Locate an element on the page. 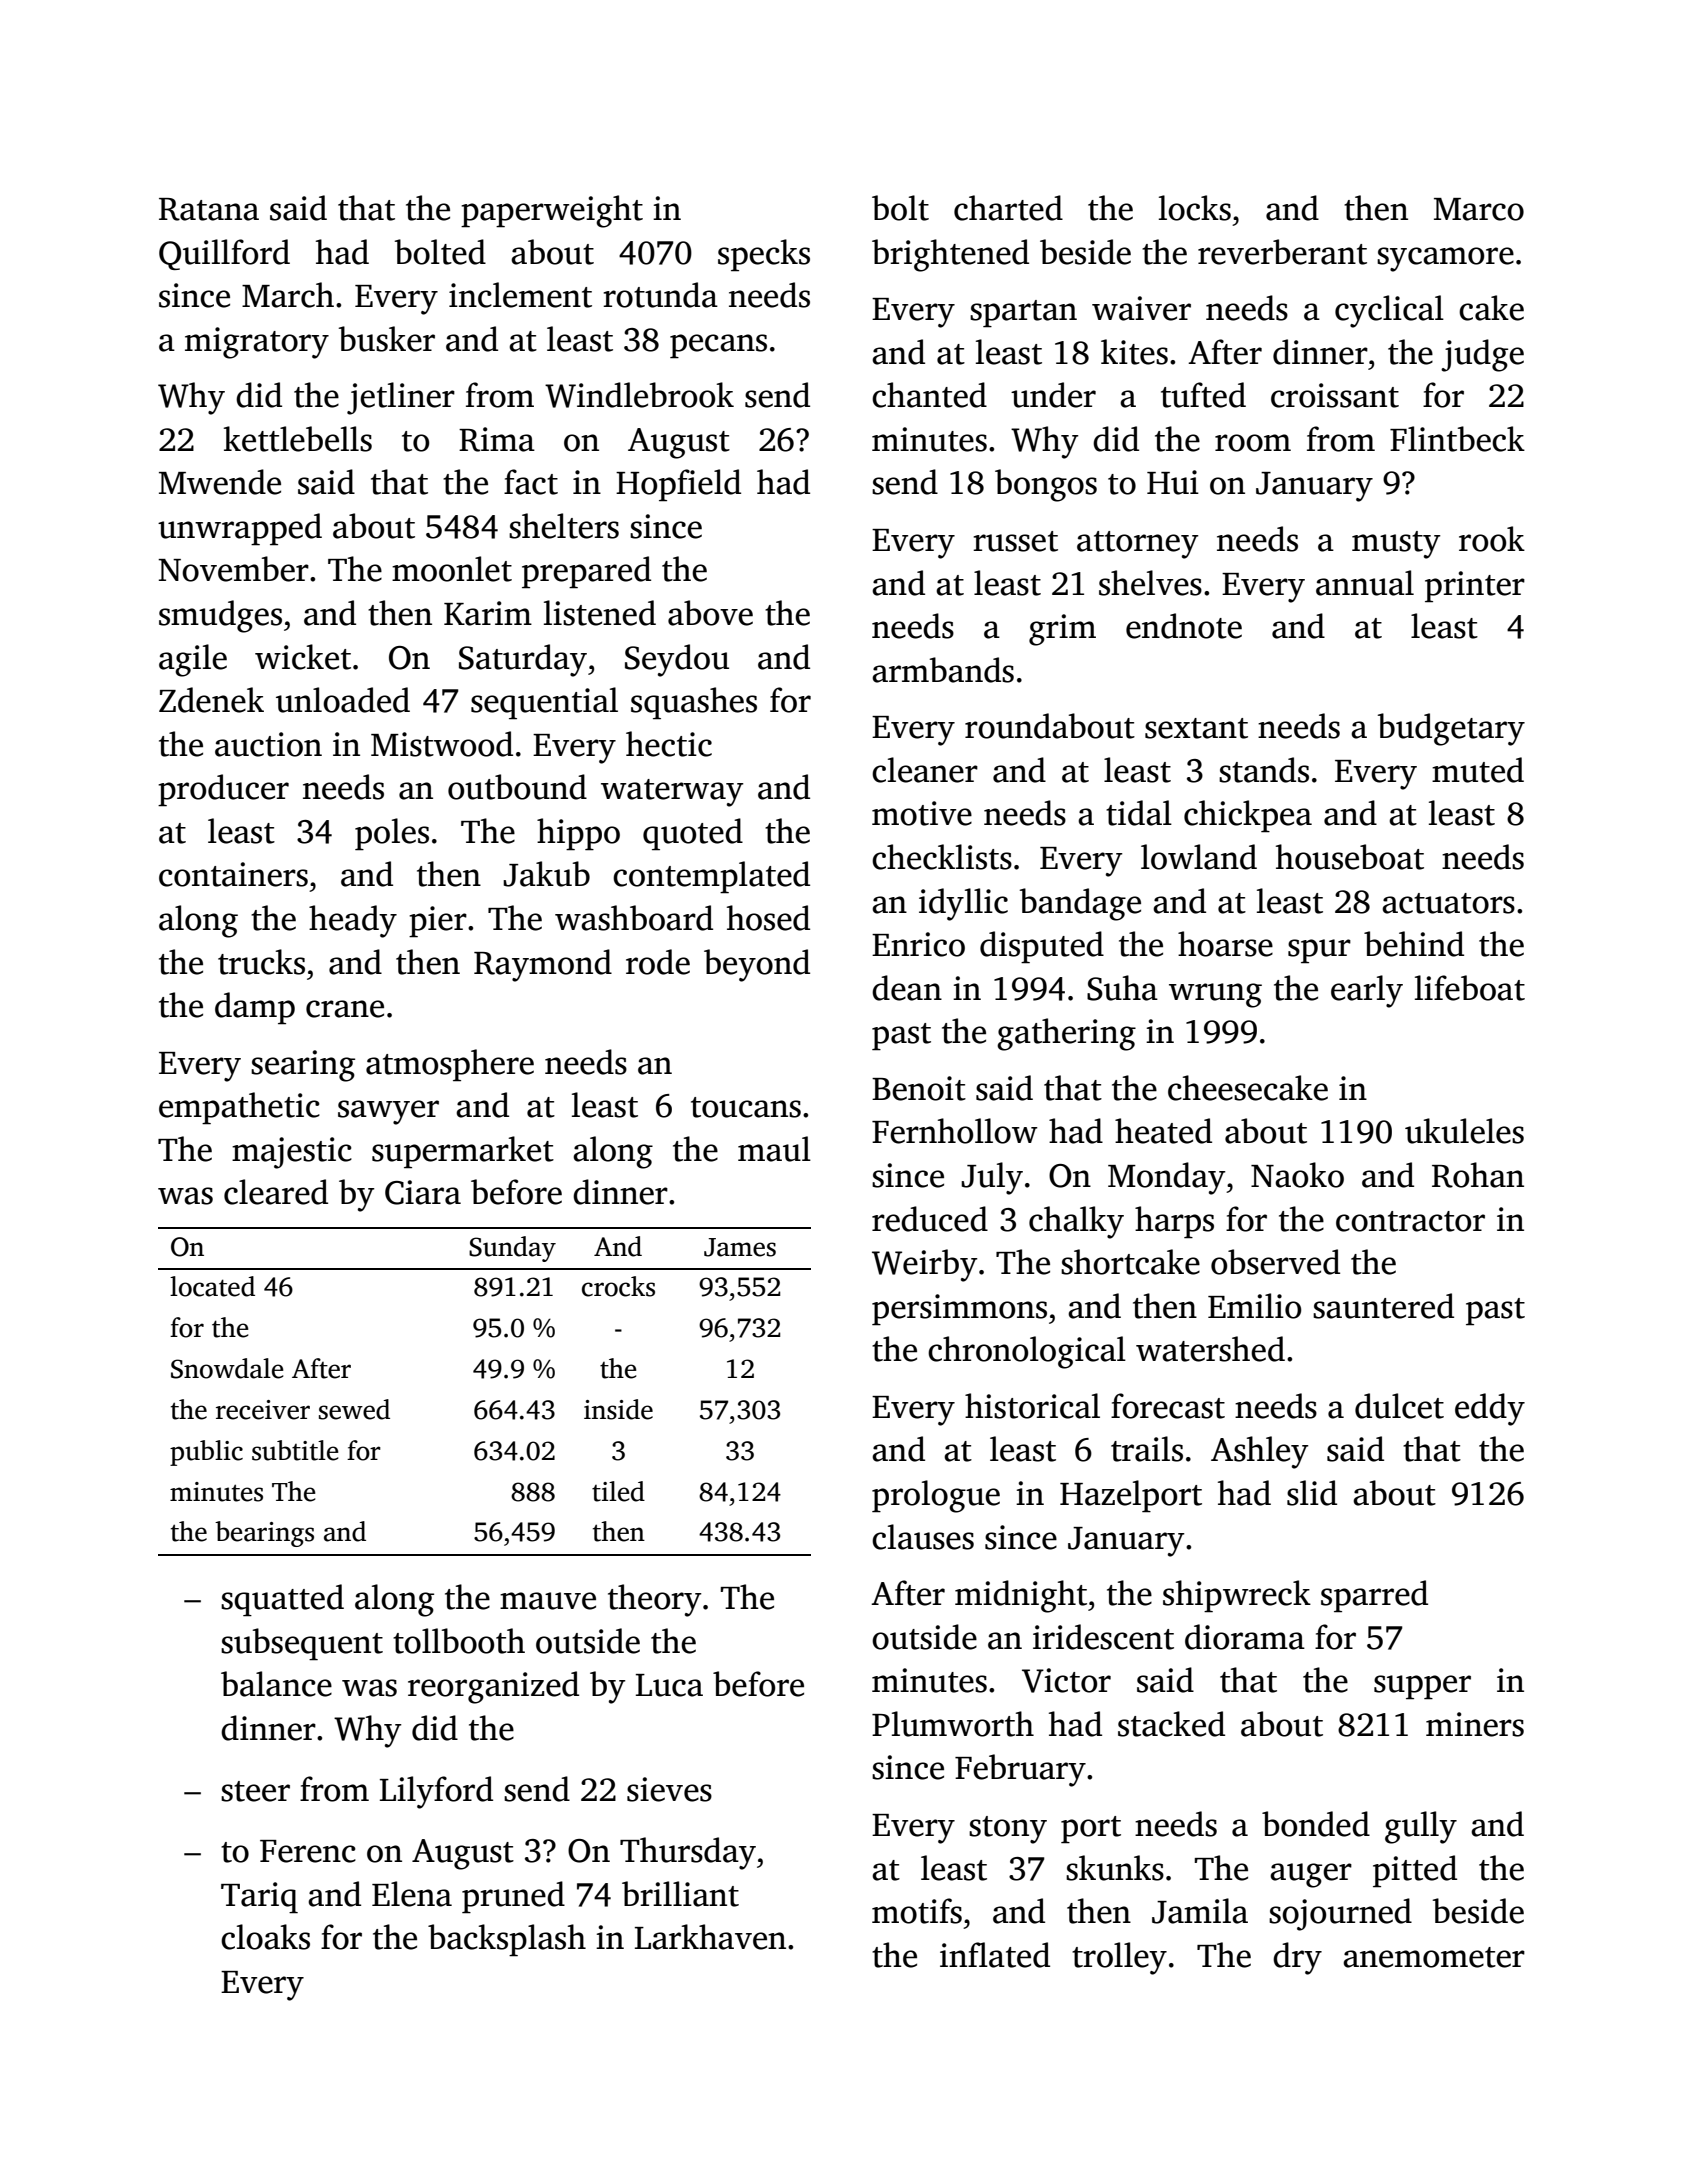 This image has height=2178, width=1683. grim is located at coordinates (1062, 630).
